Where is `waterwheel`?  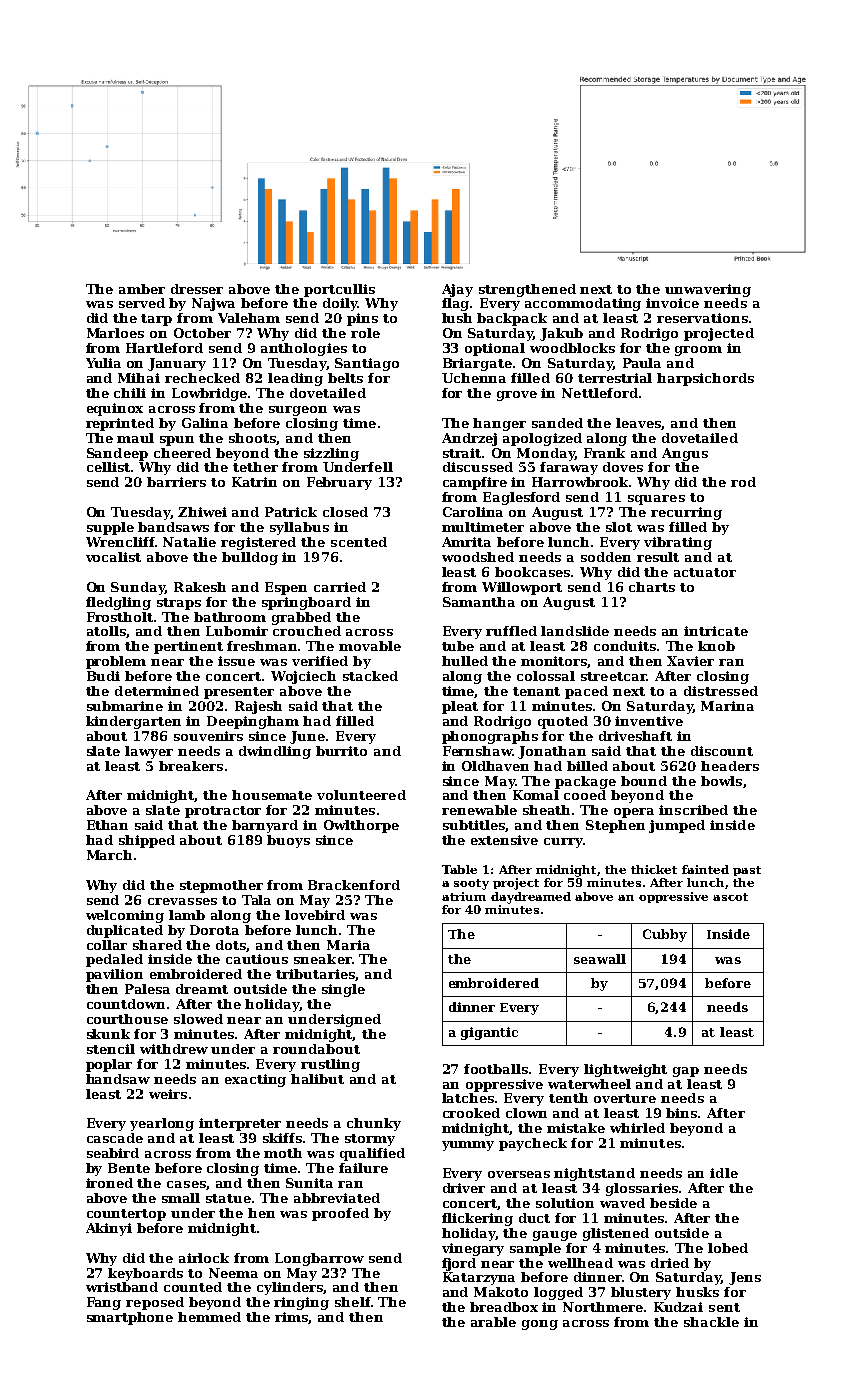
waterwheel is located at coordinates (589, 1084).
